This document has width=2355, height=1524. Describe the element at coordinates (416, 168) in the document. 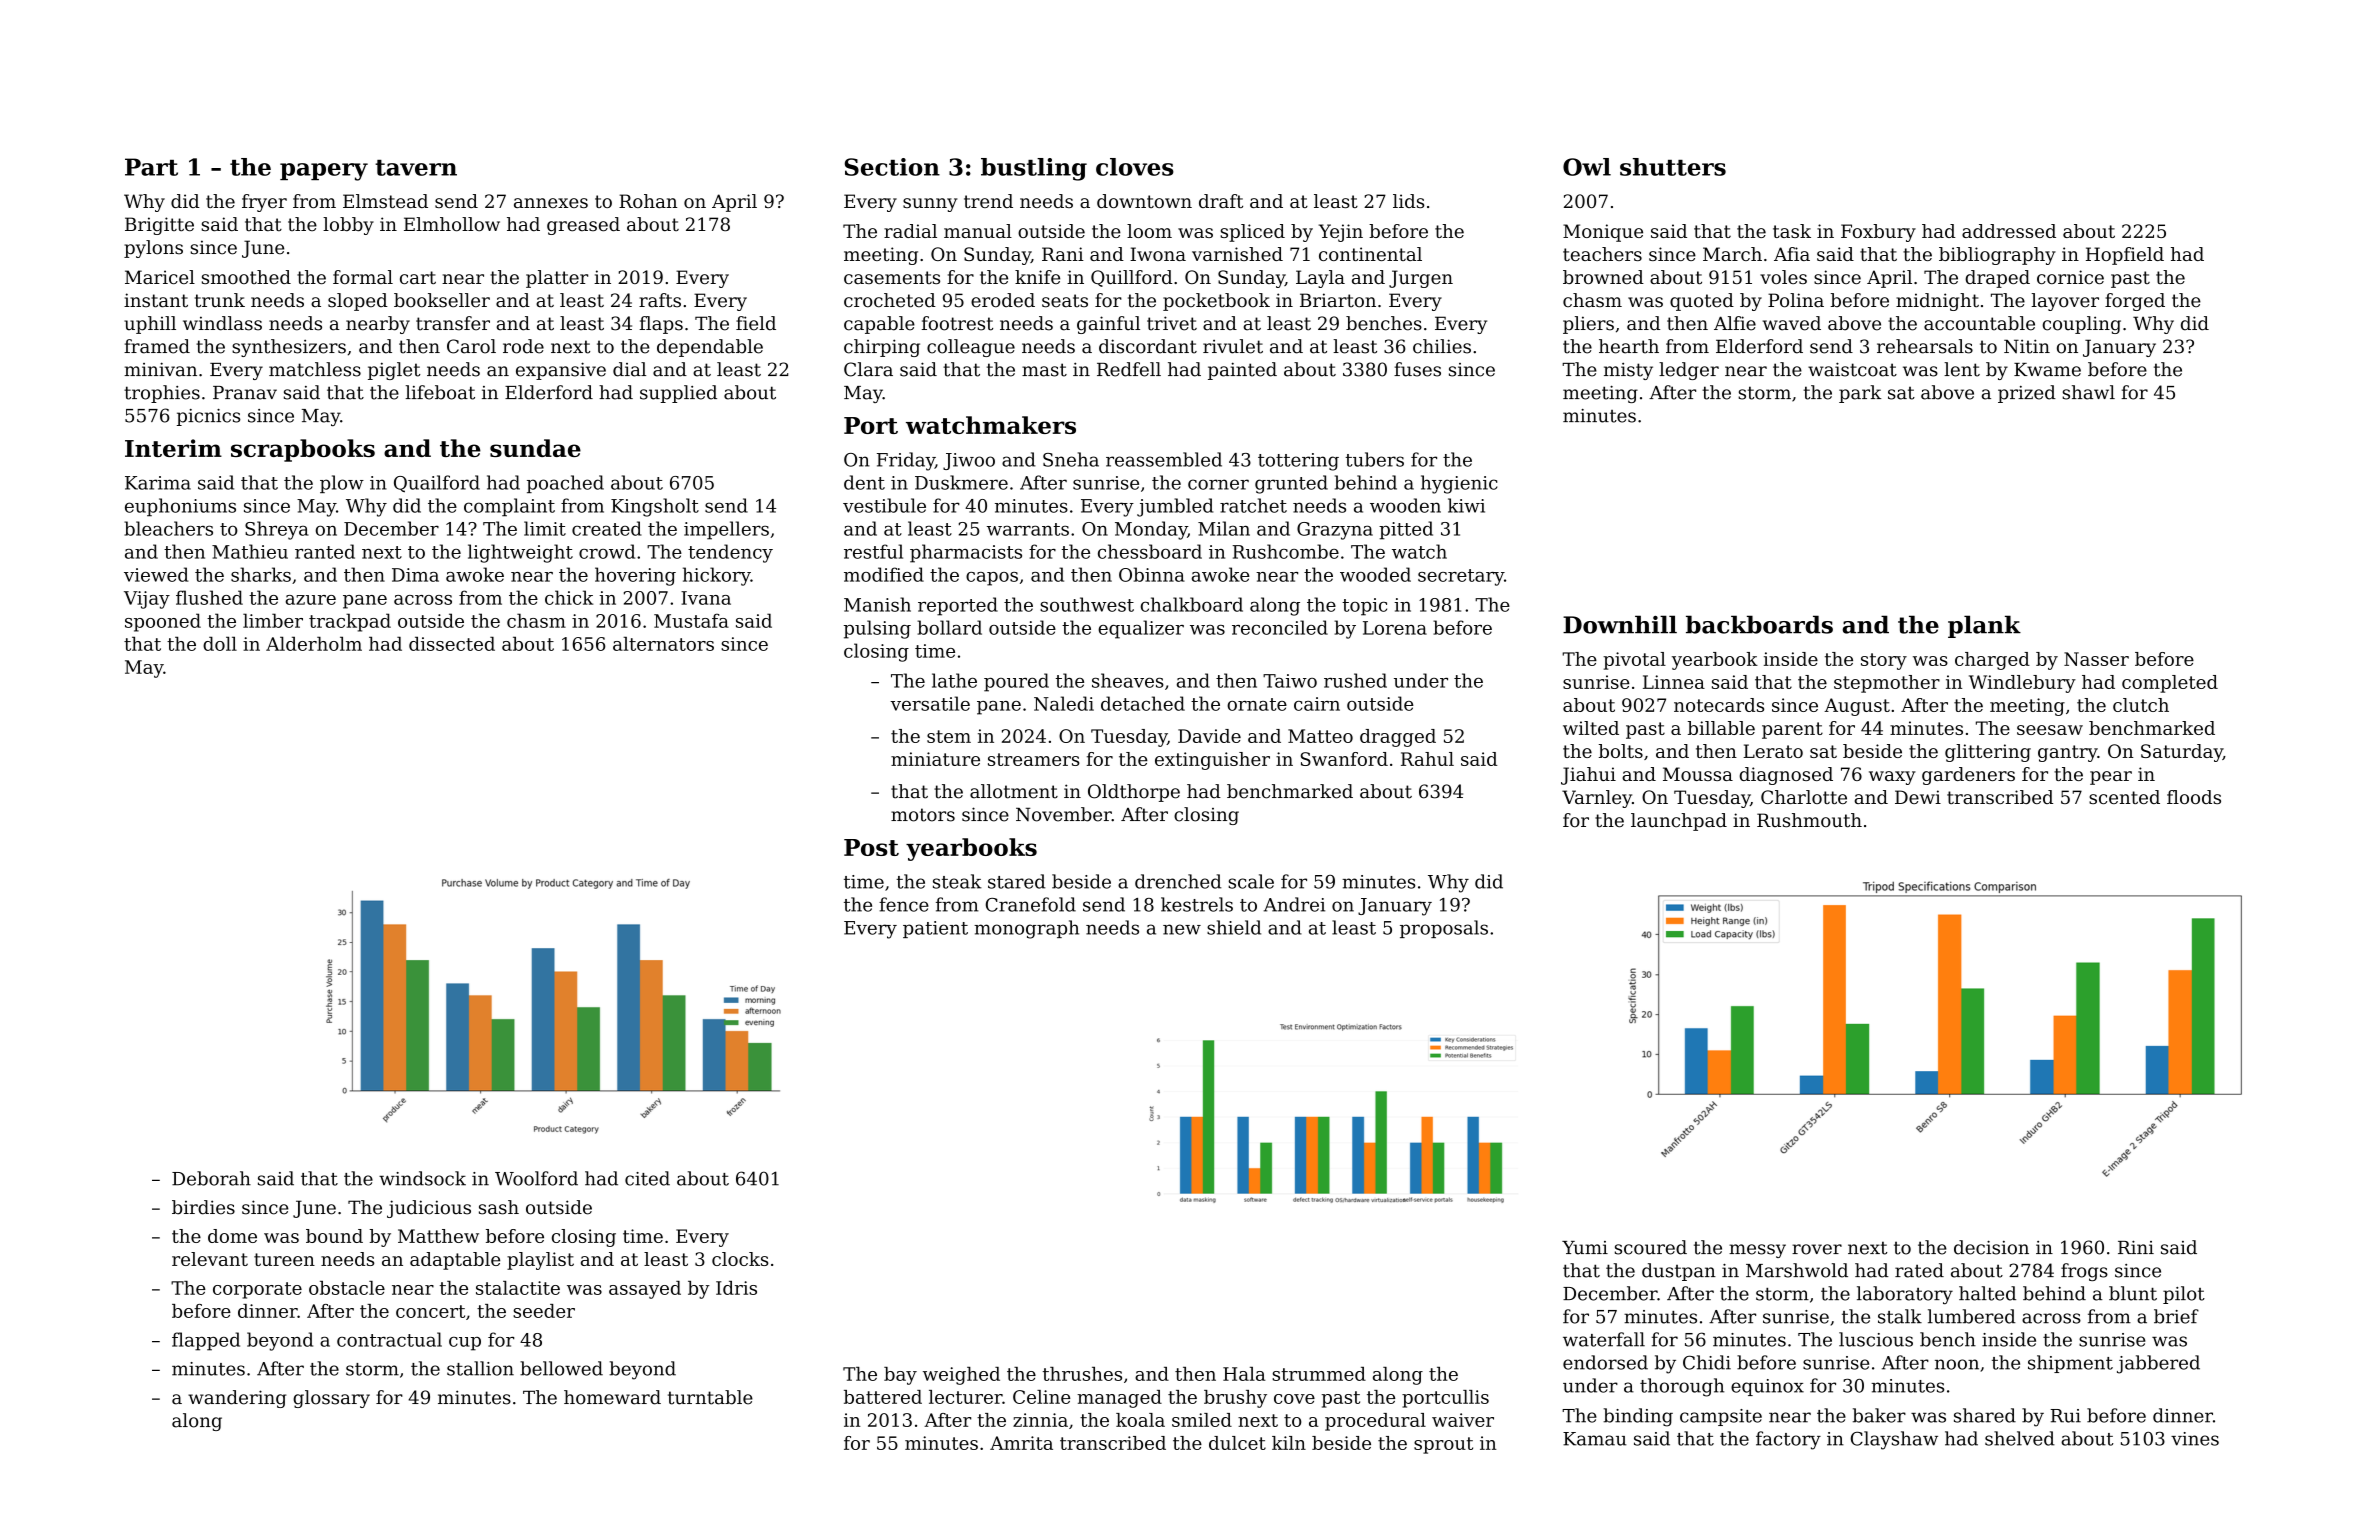

I see `tavern` at that location.
